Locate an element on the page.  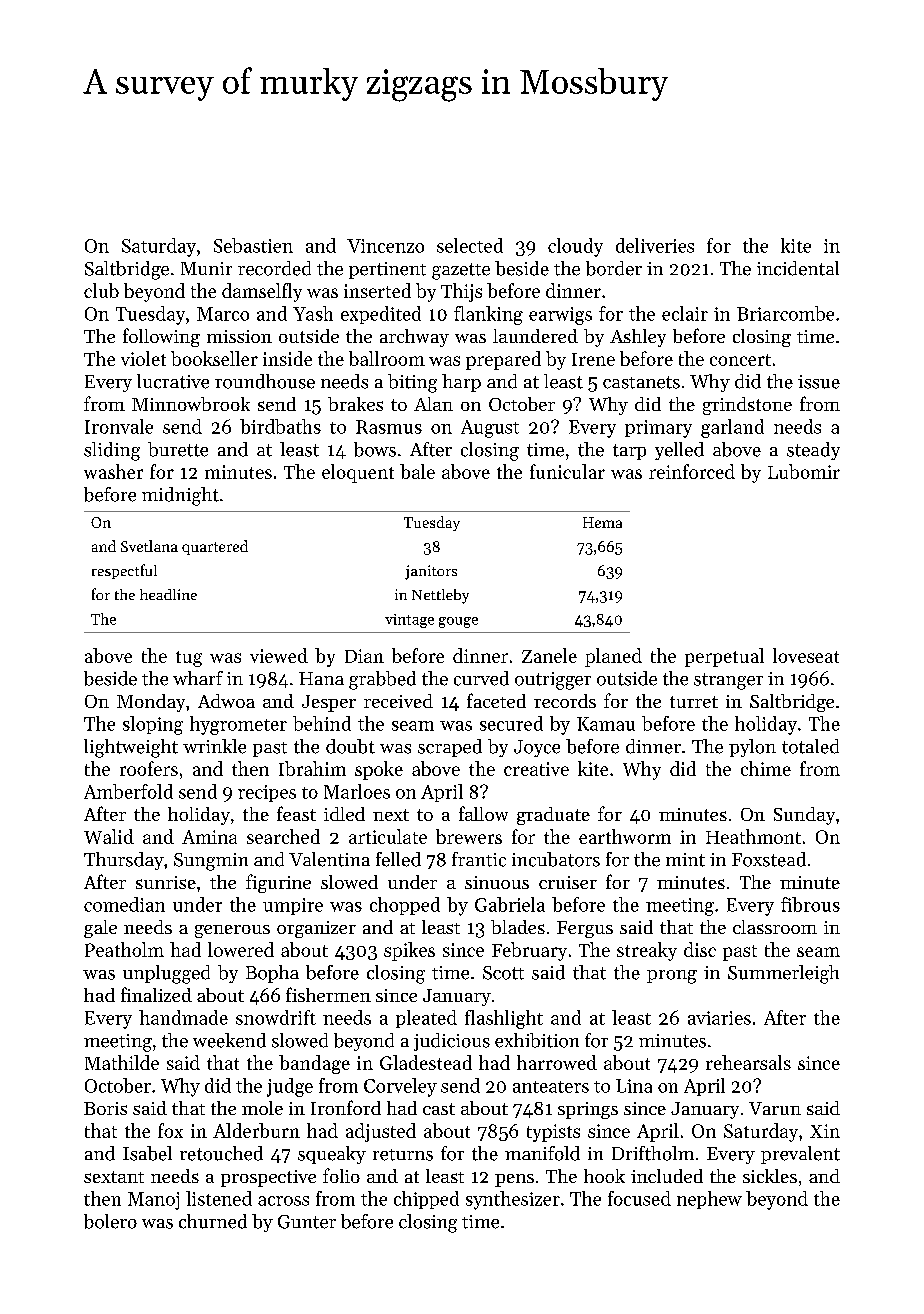
steady is located at coordinates (813, 451).
